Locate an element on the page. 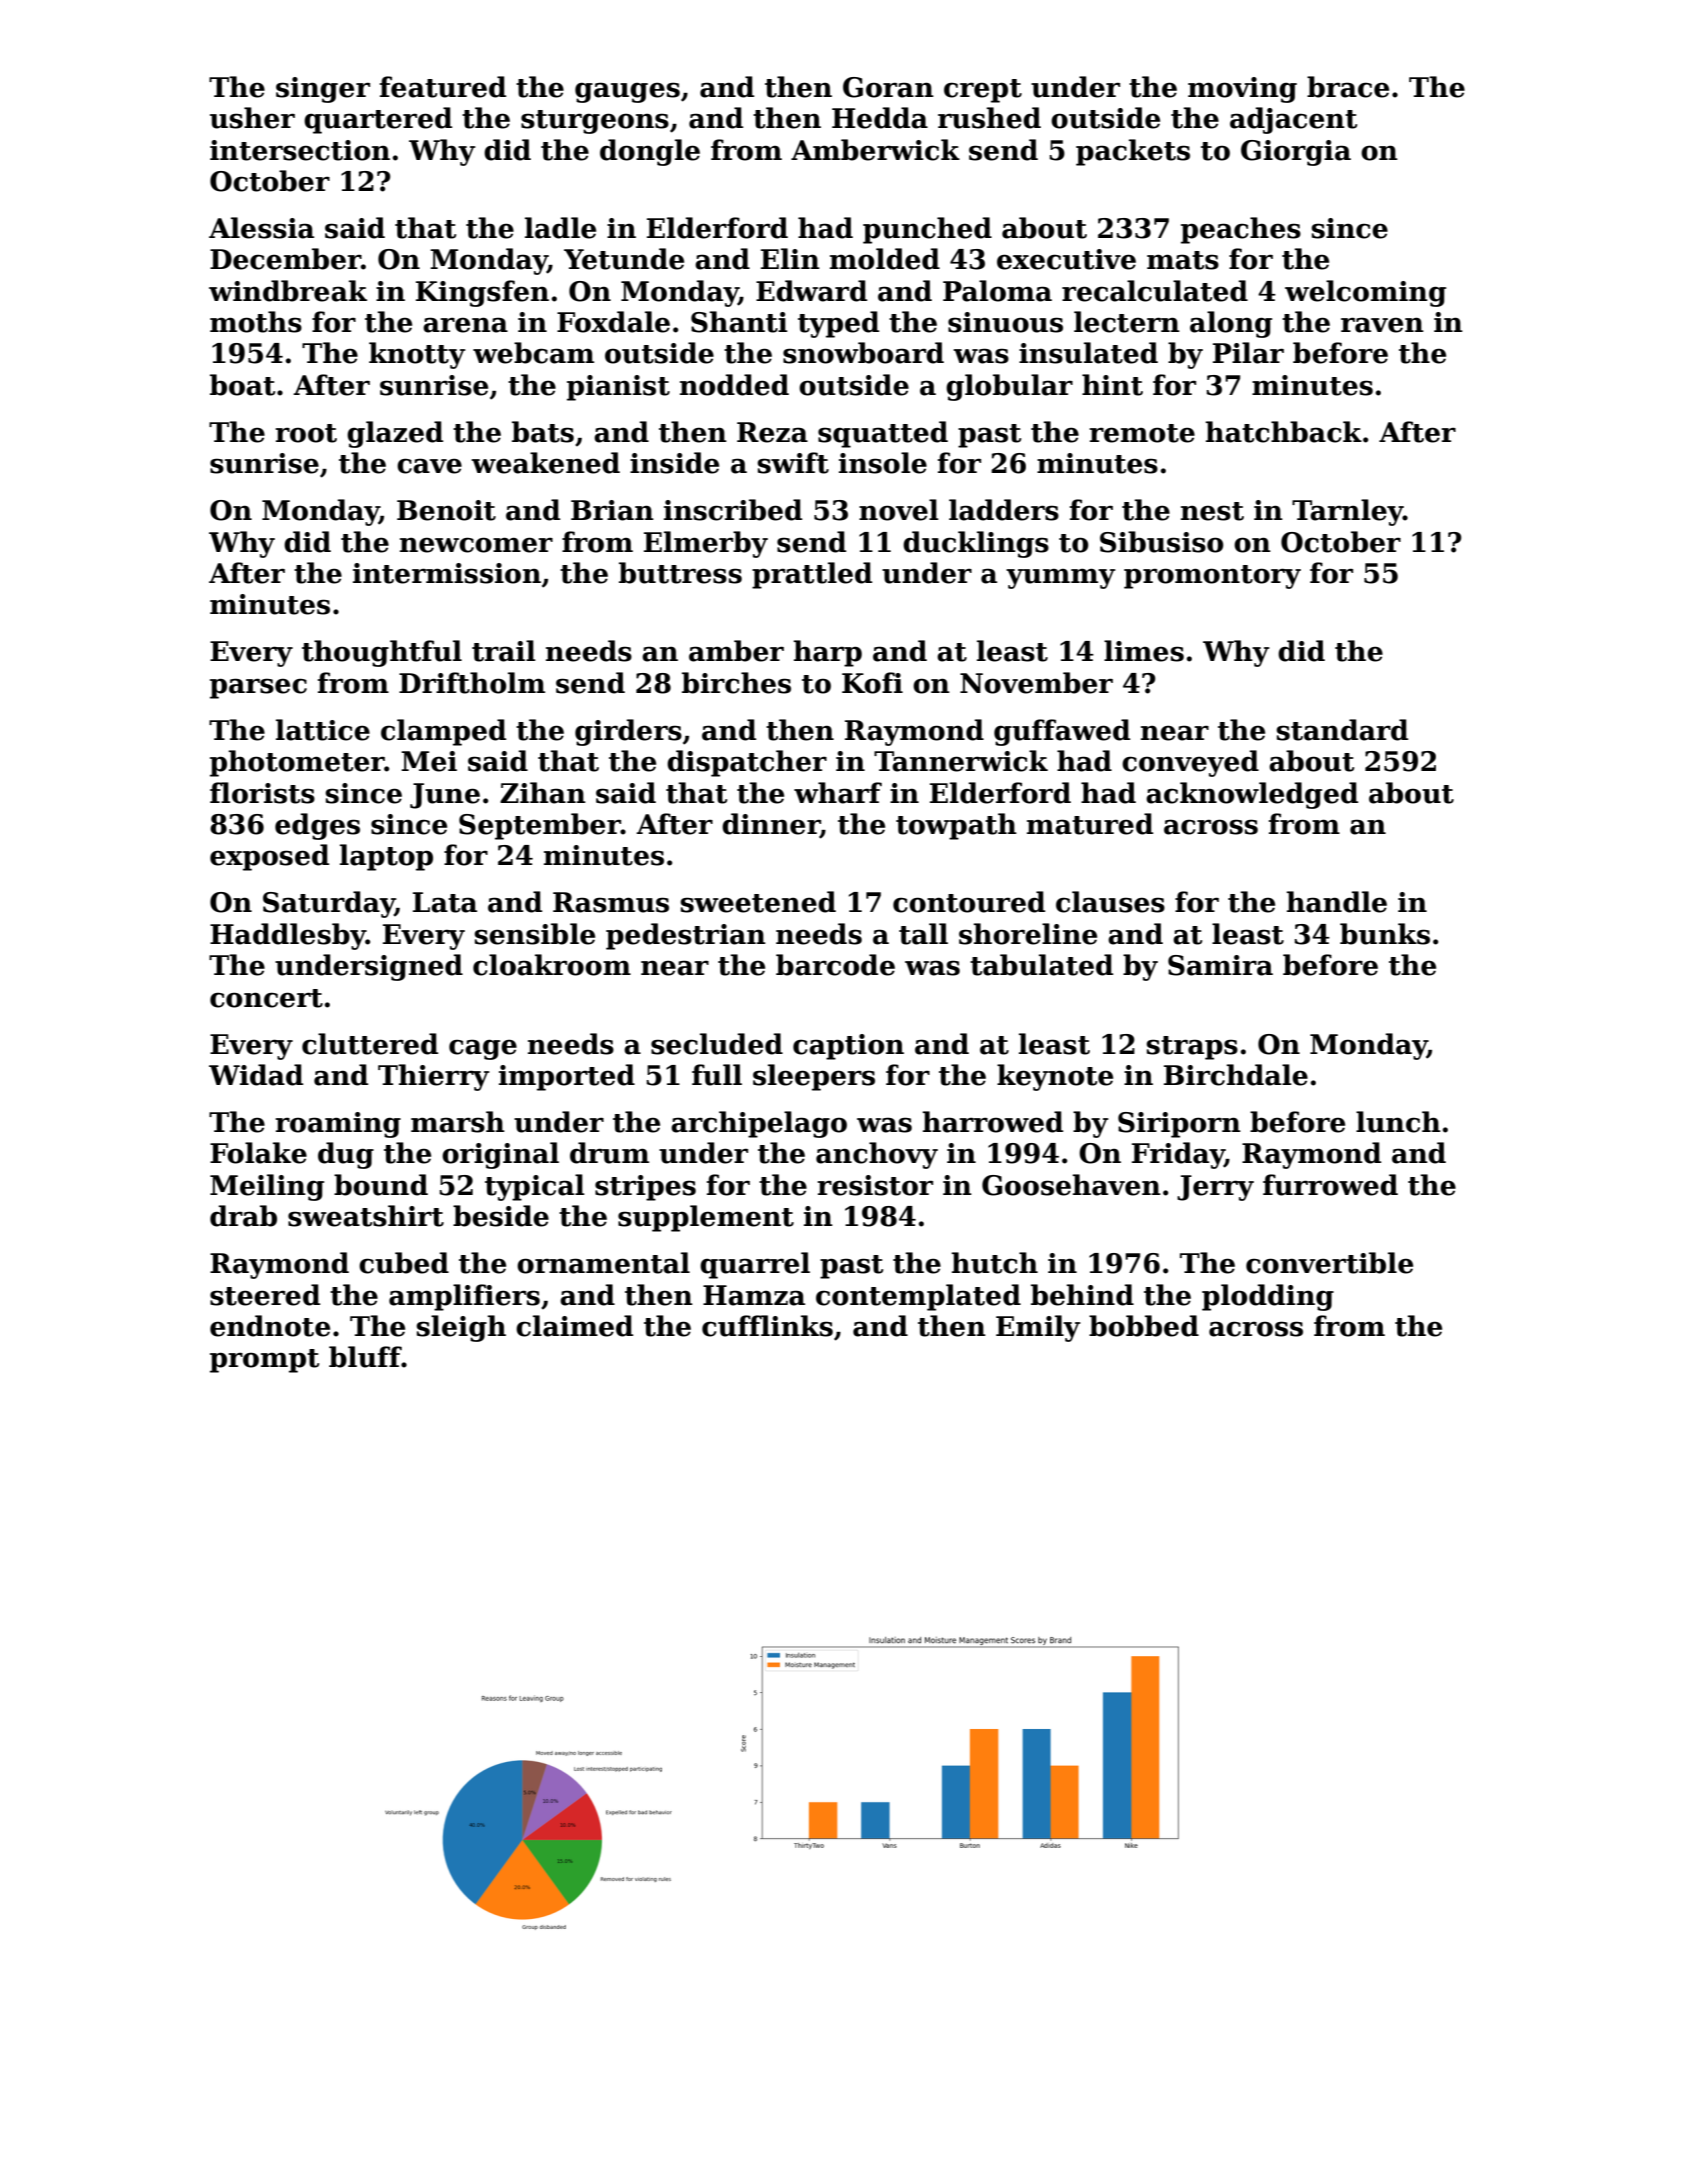  Emily is located at coordinates (1038, 1328).
